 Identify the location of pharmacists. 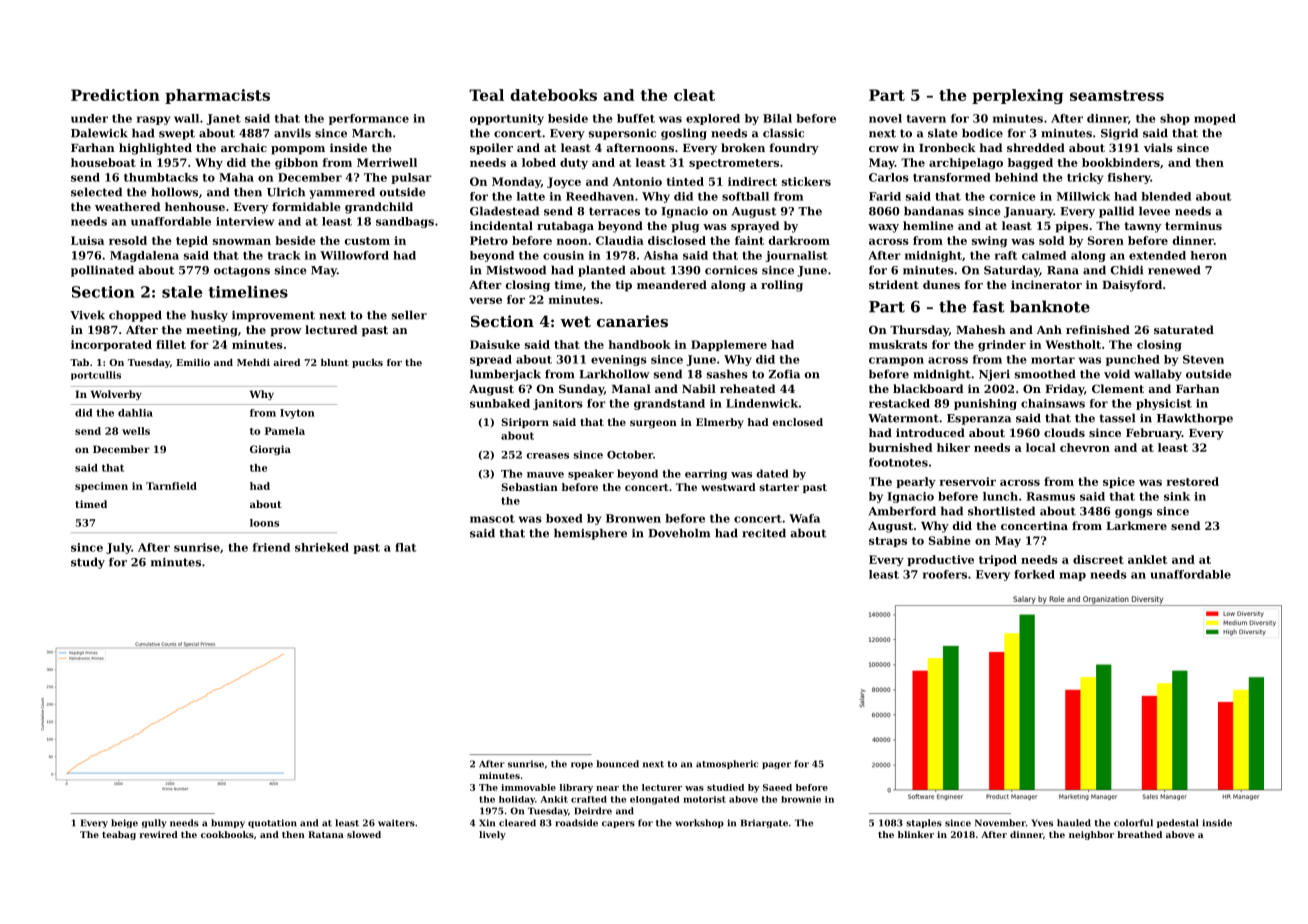
(217, 96).
